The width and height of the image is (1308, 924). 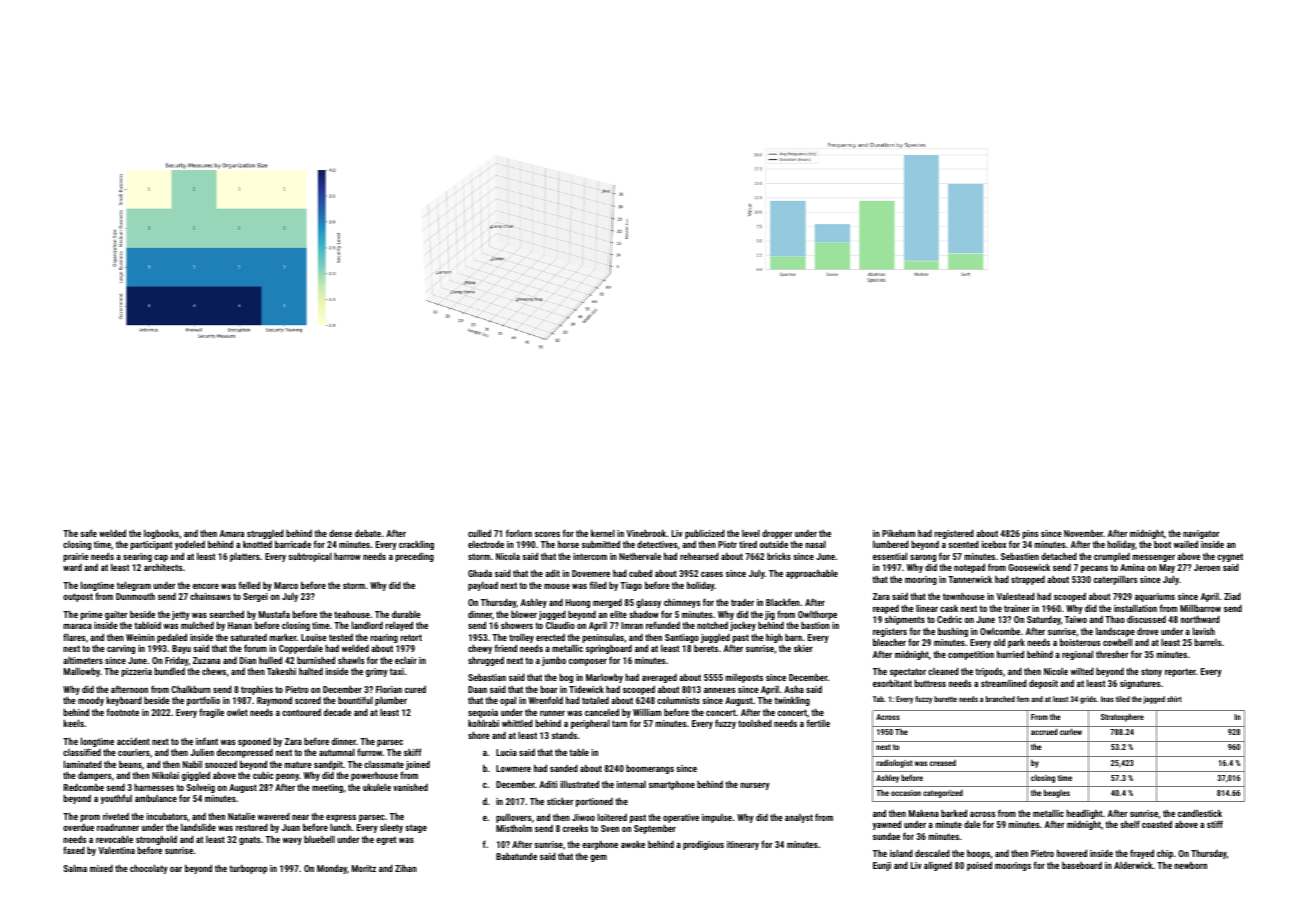 What do you see at coordinates (480, 649) in the image?
I see `chewy` at bounding box center [480, 649].
